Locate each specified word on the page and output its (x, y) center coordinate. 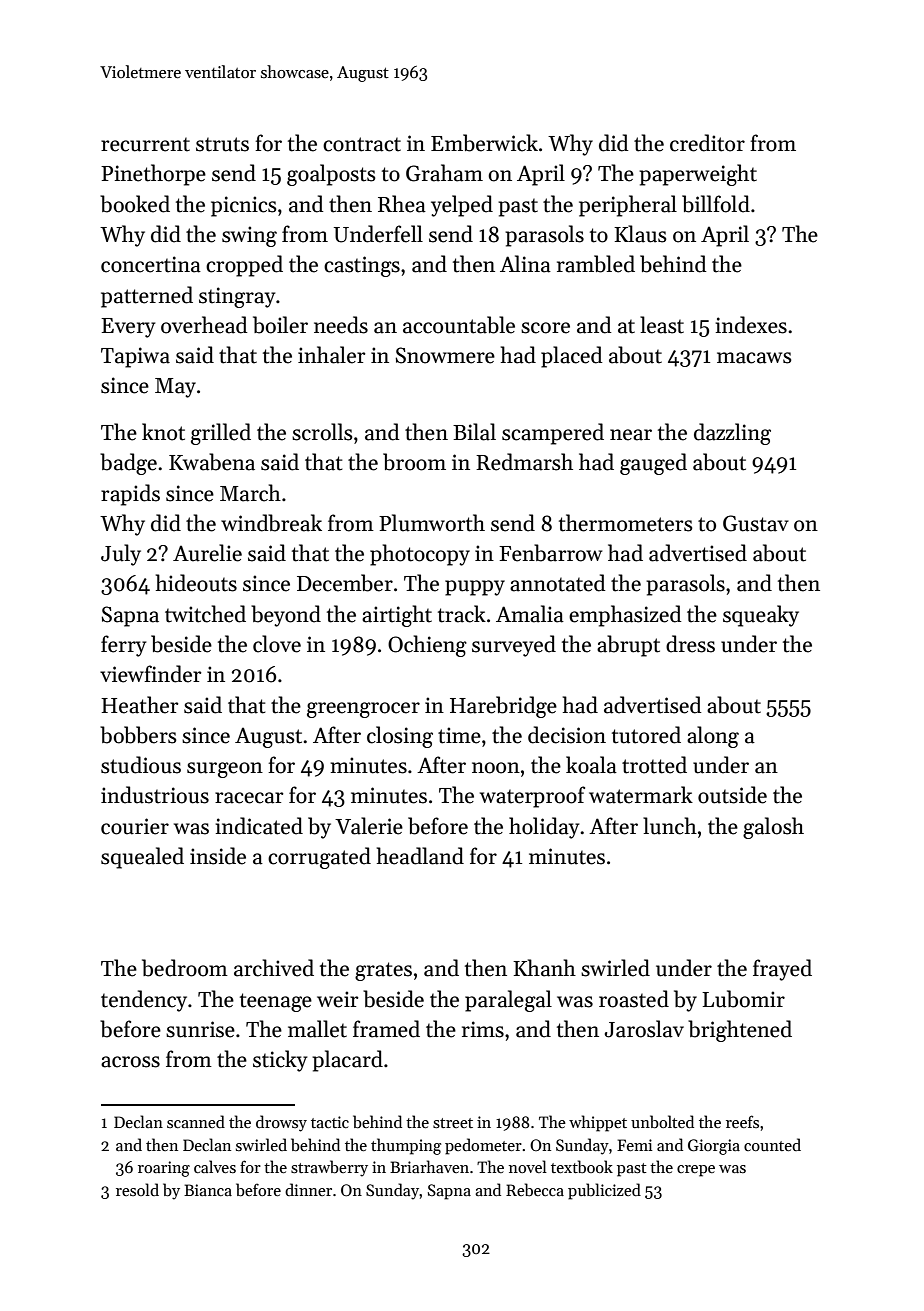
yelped (462, 206)
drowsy (281, 1123)
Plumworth (432, 523)
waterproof (532, 797)
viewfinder (151, 674)
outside (732, 795)
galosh (773, 828)
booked (135, 204)
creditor (707, 143)
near (631, 435)
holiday (544, 828)
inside (218, 856)
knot (163, 432)
